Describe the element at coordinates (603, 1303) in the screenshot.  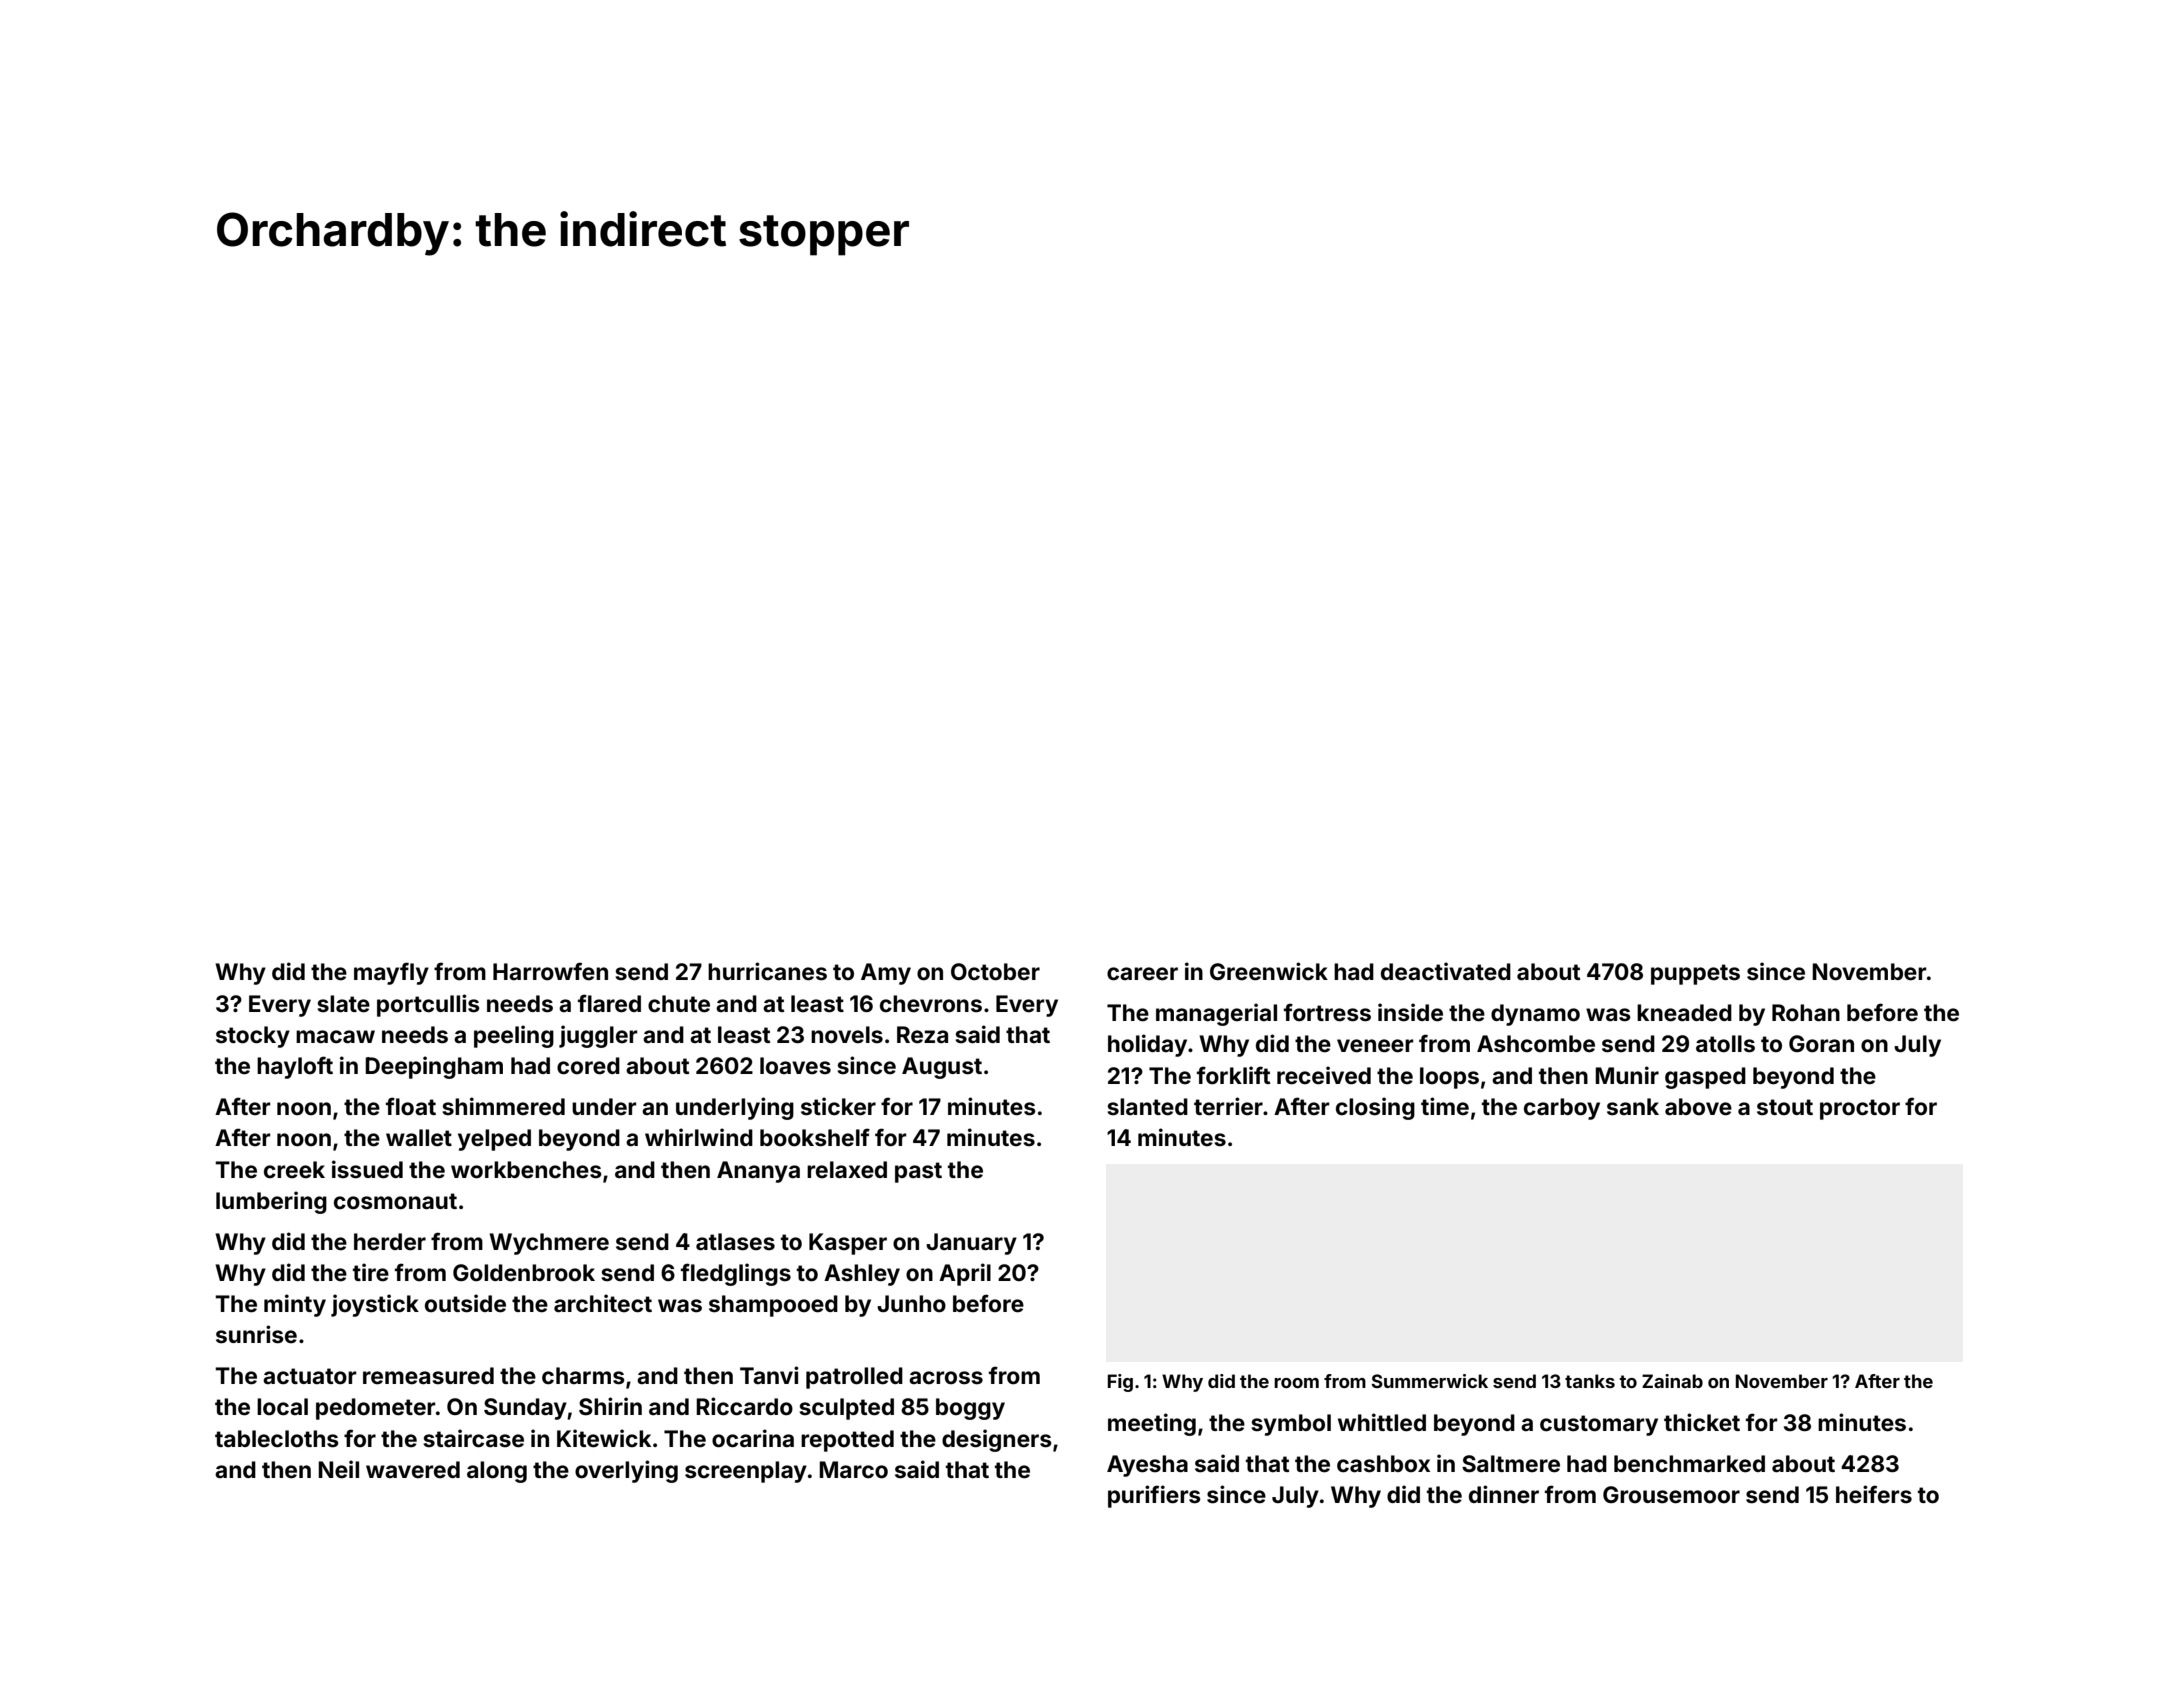
I see `architect` at that location.
